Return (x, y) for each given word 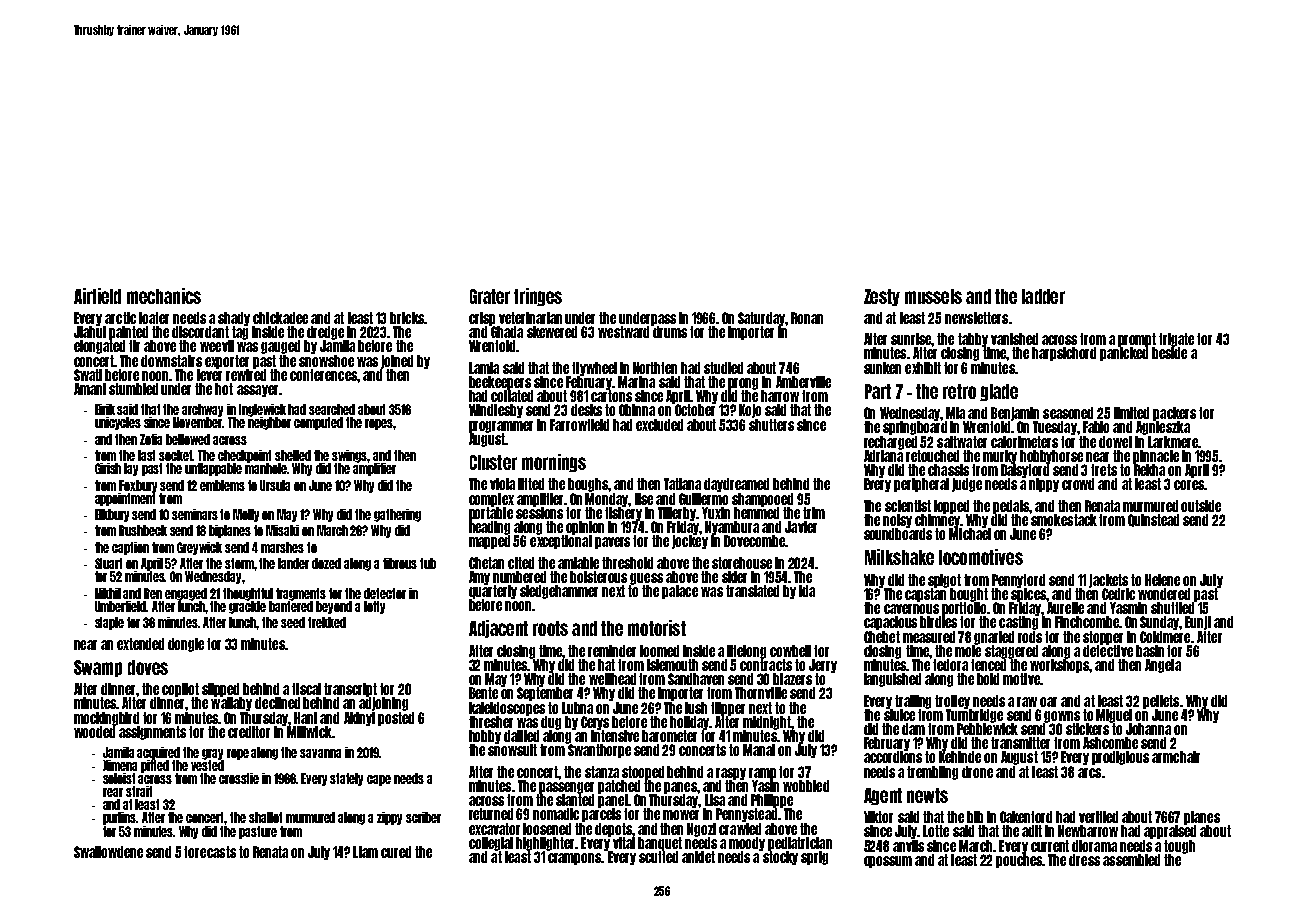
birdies (938, 622)
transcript (350, 690)
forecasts (210, 852)
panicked (1124, 354)
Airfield (97, 296)
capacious (890, 623)
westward (623, 332)
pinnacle (1156, 457)
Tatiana (682, 484)
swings (350, 456)
